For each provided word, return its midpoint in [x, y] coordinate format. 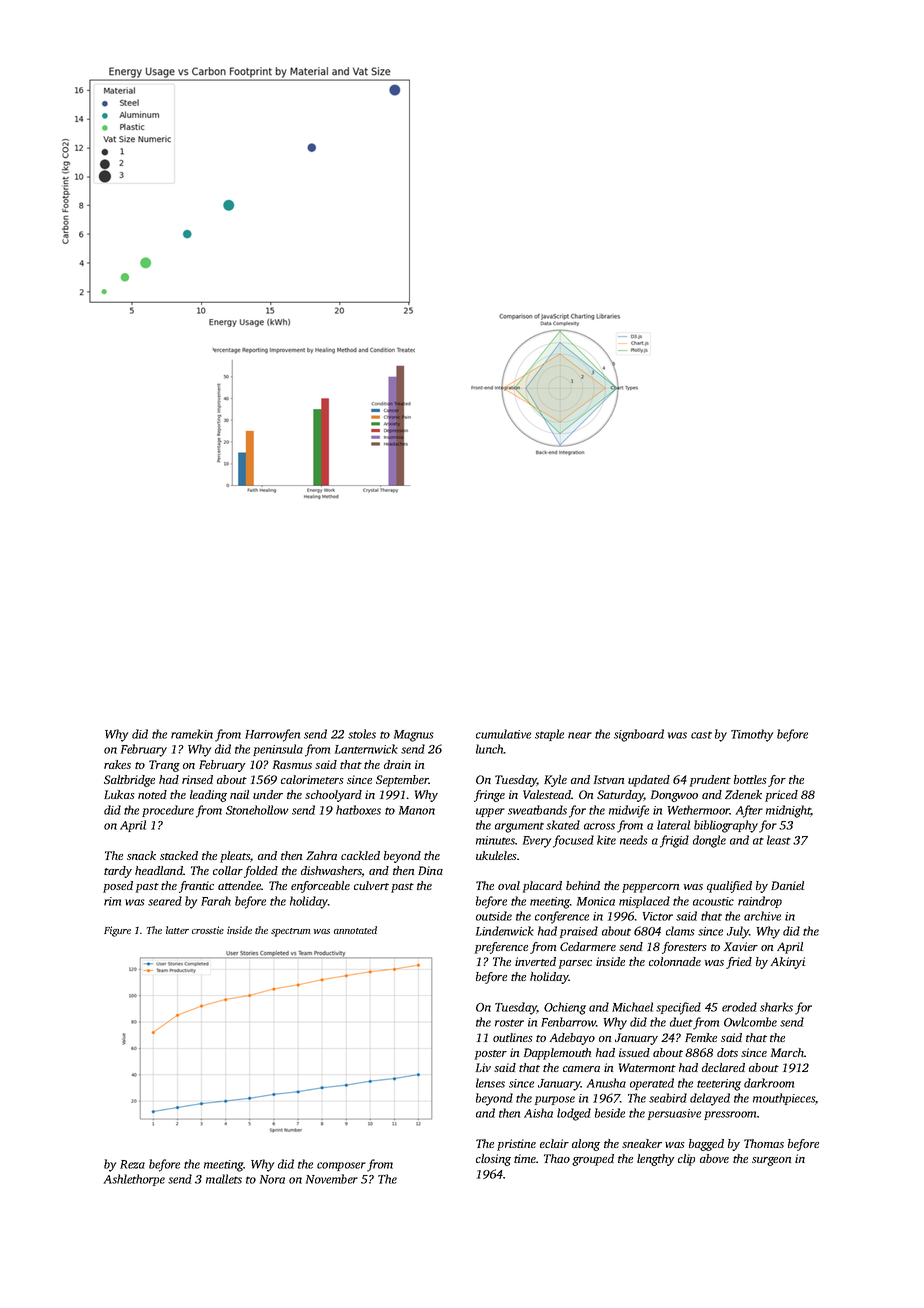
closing [493, 1160]
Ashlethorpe [134, 1180]
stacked [179, 855]
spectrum [290, 932]
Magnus [414, 736]
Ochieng [565, 1008]
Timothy [752, 735]
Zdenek [743, 794]
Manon [417, 810]
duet [681, 1022]
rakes [117, 764]
